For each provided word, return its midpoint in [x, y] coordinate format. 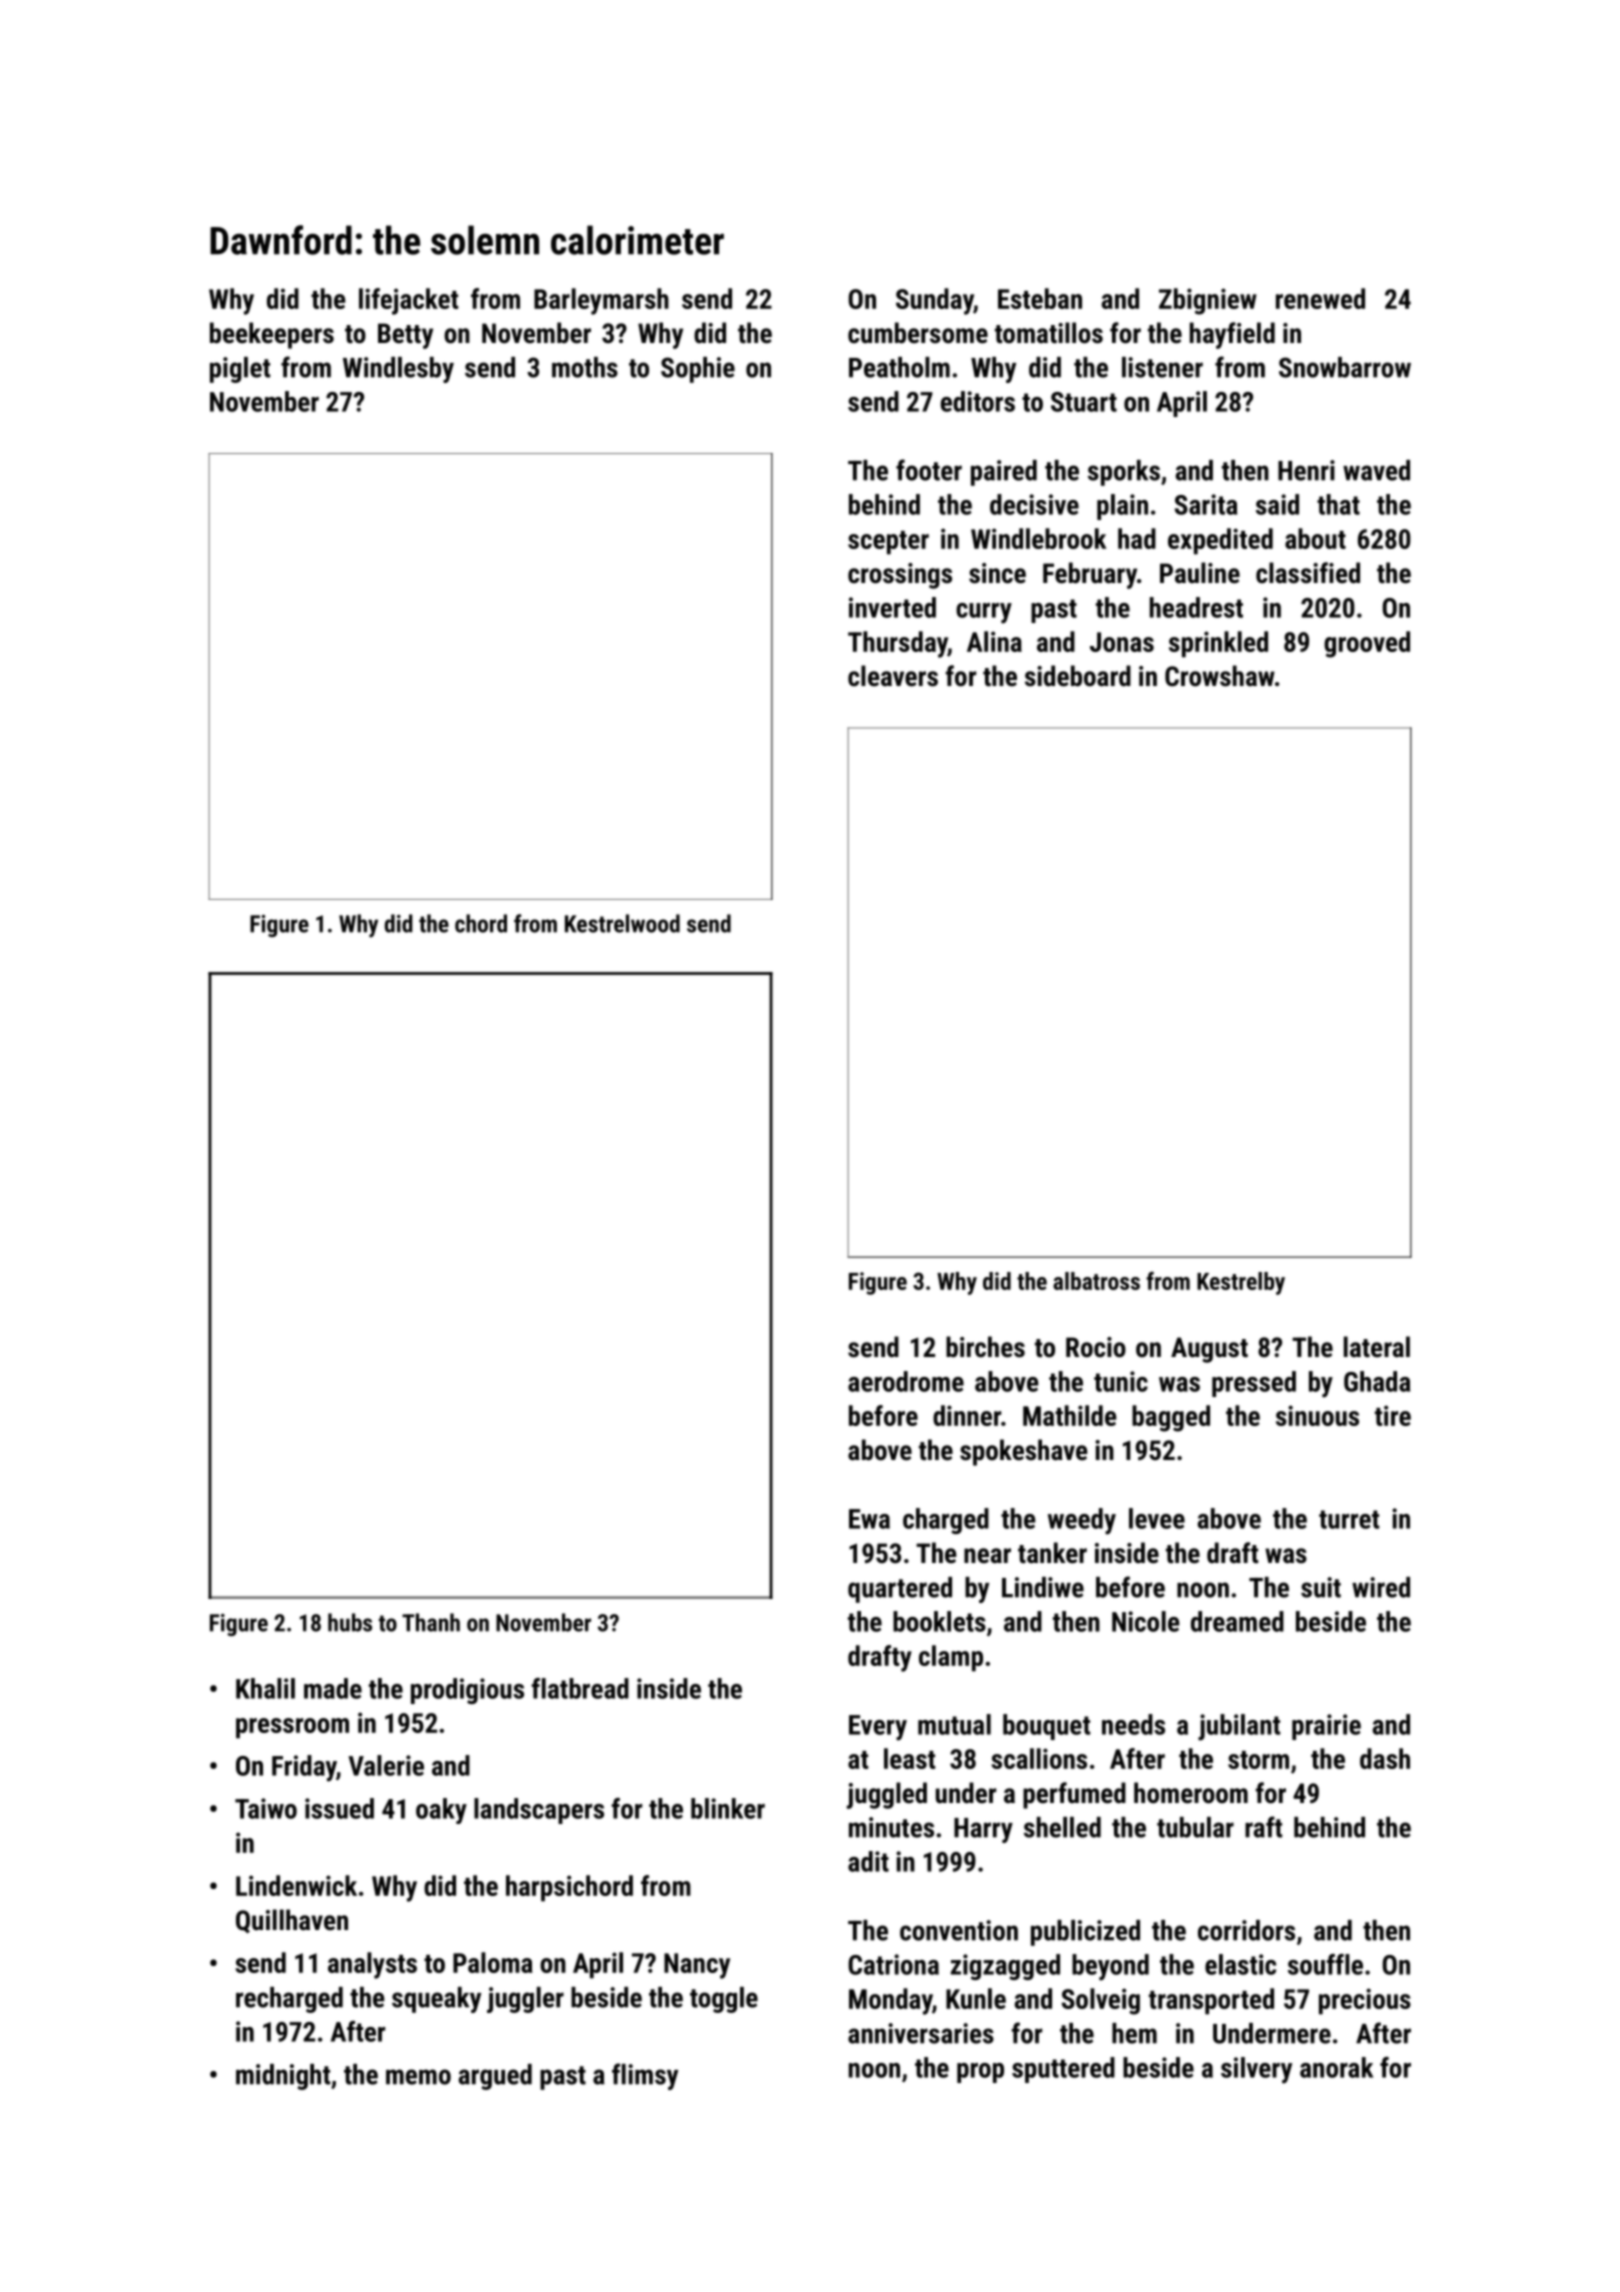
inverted [892, 607]
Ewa [869, 1519]
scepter [888, 543]
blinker [728, 1808]
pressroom [292, 1728]
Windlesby [398, 370]
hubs [350, 1622]
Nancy [697, 1966]
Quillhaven [292, 1921]
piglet [240, 370]
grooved [1367, 644]
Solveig [1101, 2001]
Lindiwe [1043, 1587]
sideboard [1078, 676]
